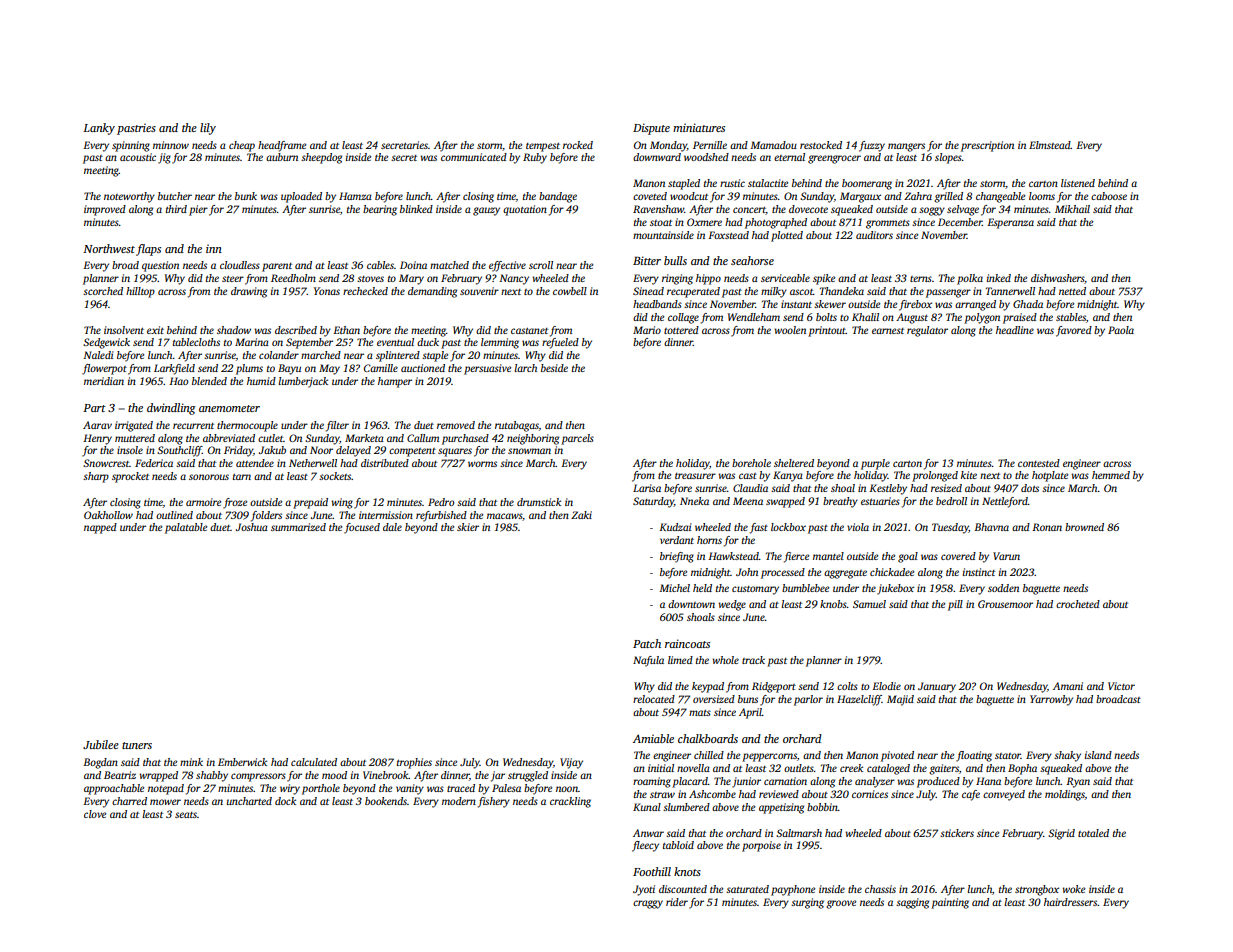 The height and width of the image is (952, 1233). I want to click on Jubilee, so click(101, 744).
